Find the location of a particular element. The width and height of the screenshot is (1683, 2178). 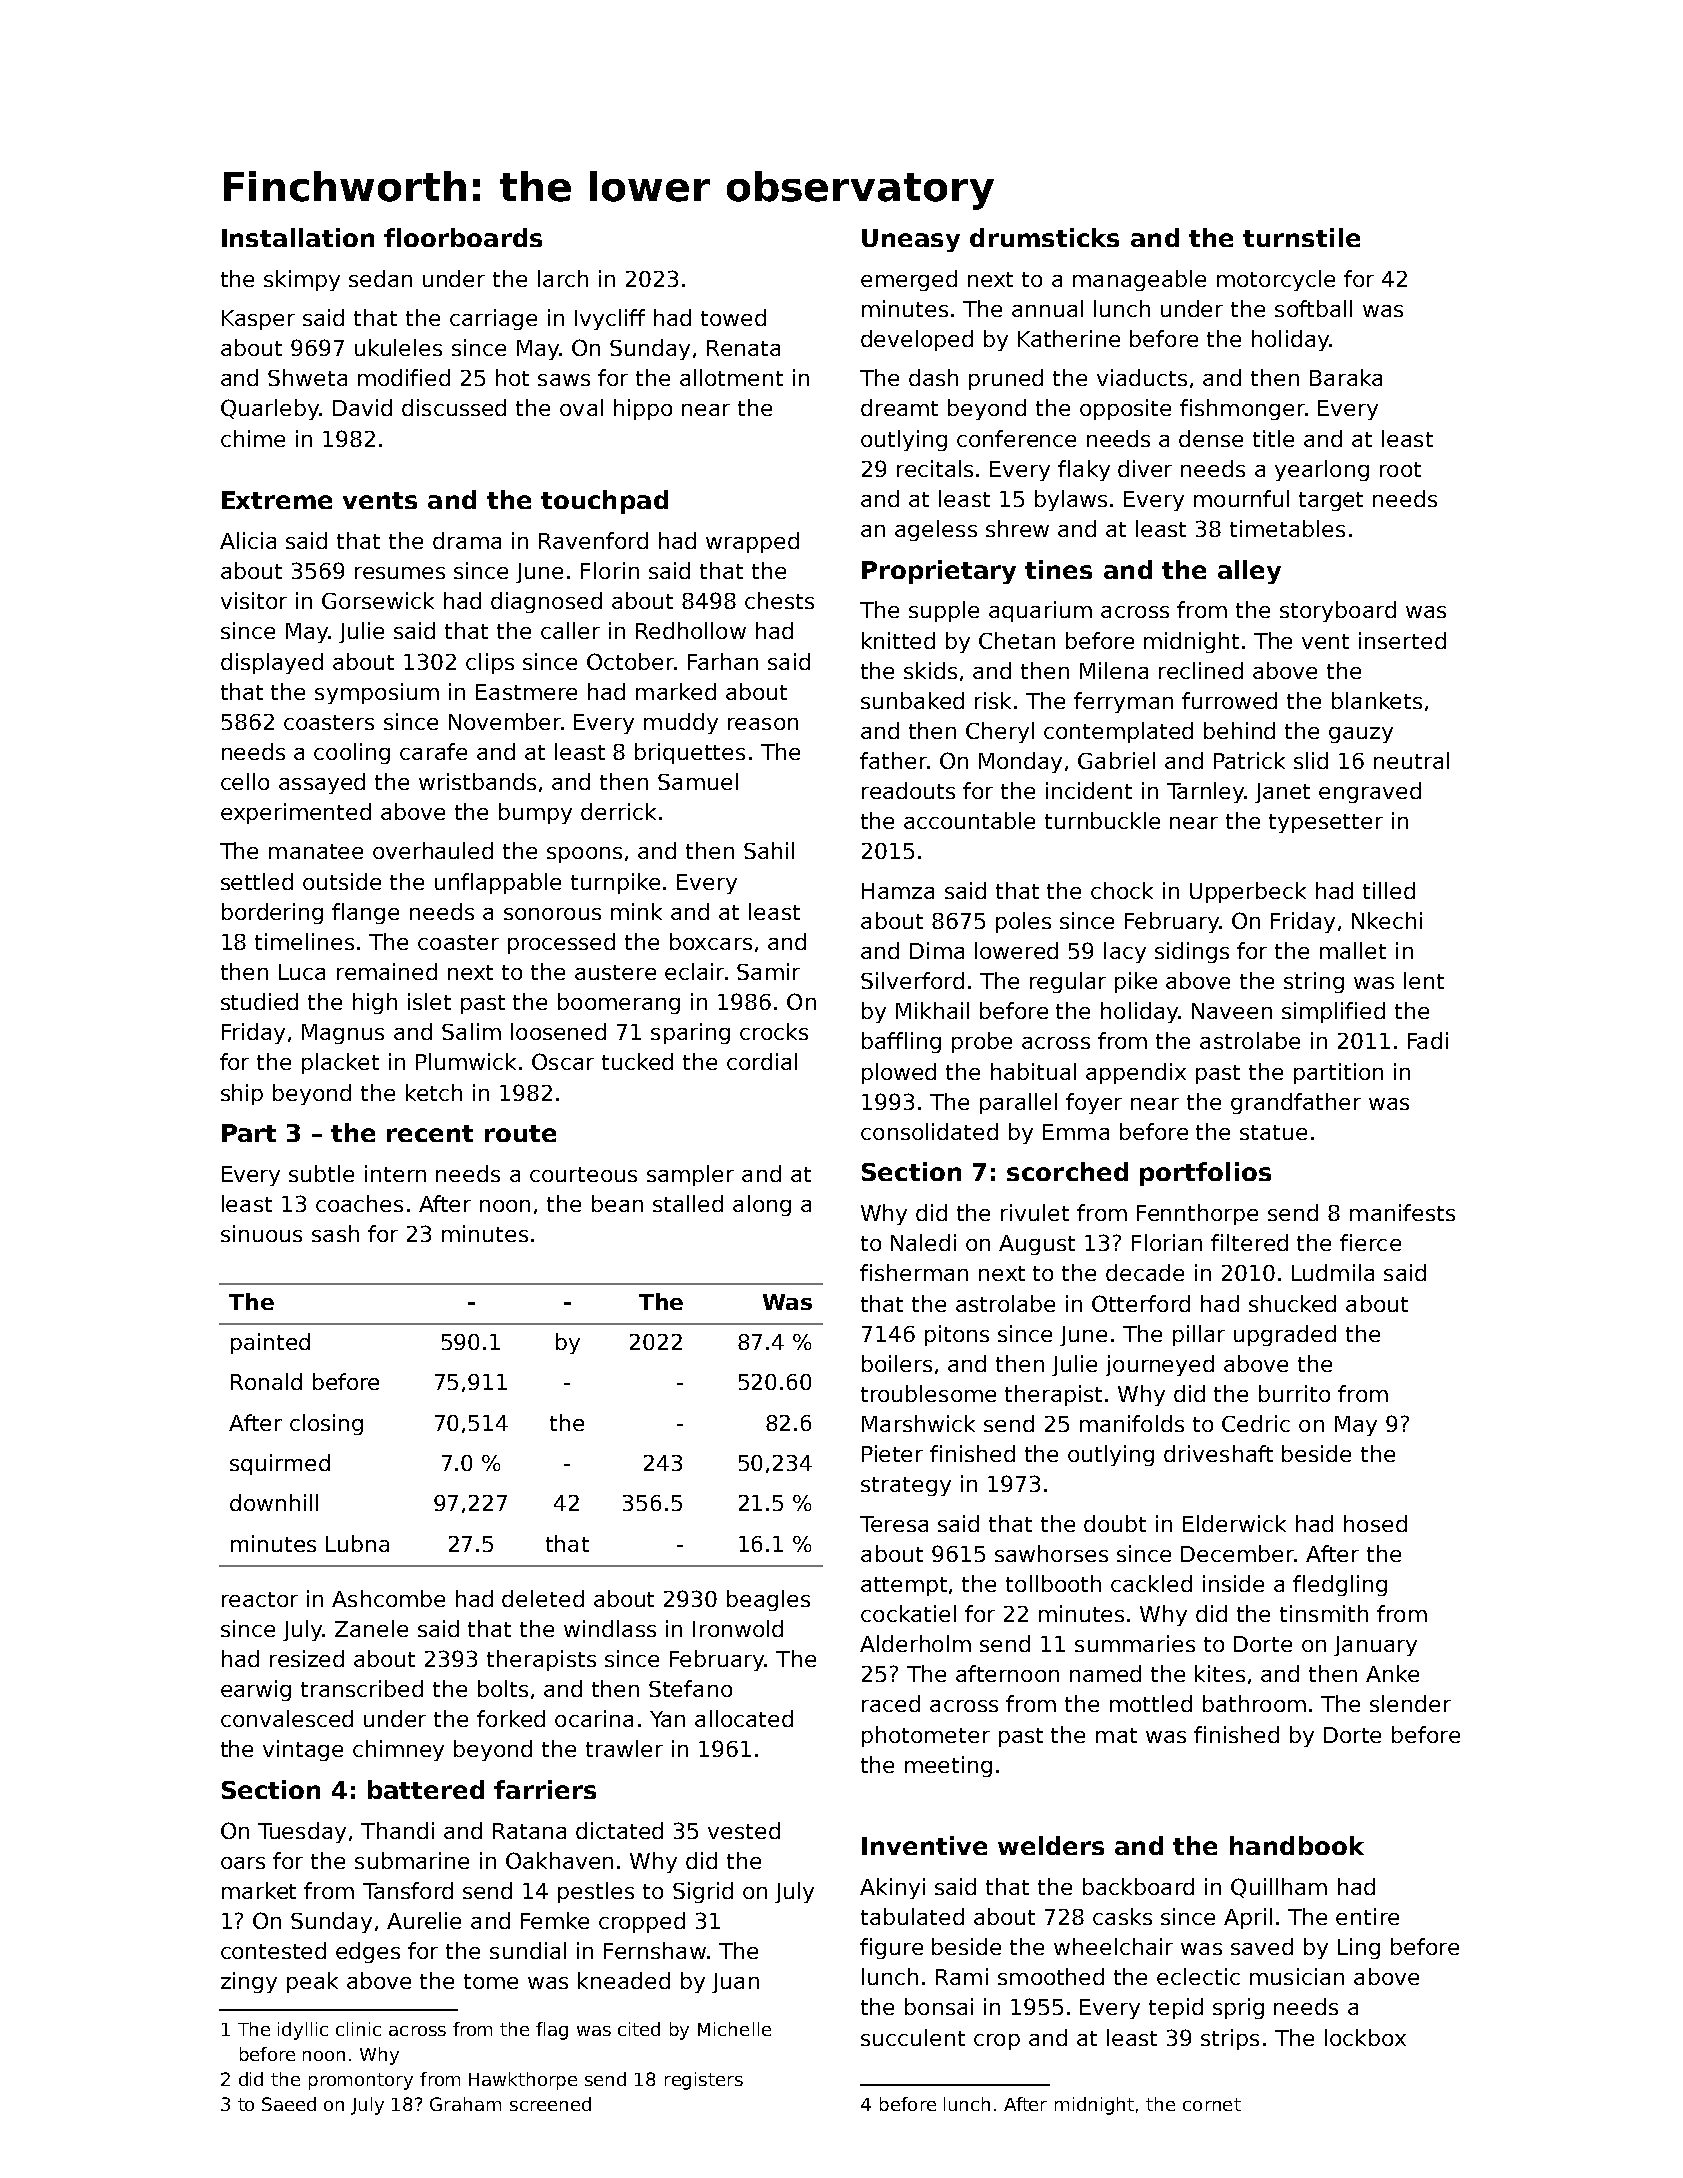

bathroom is located at coordinates (1254, 1703).
